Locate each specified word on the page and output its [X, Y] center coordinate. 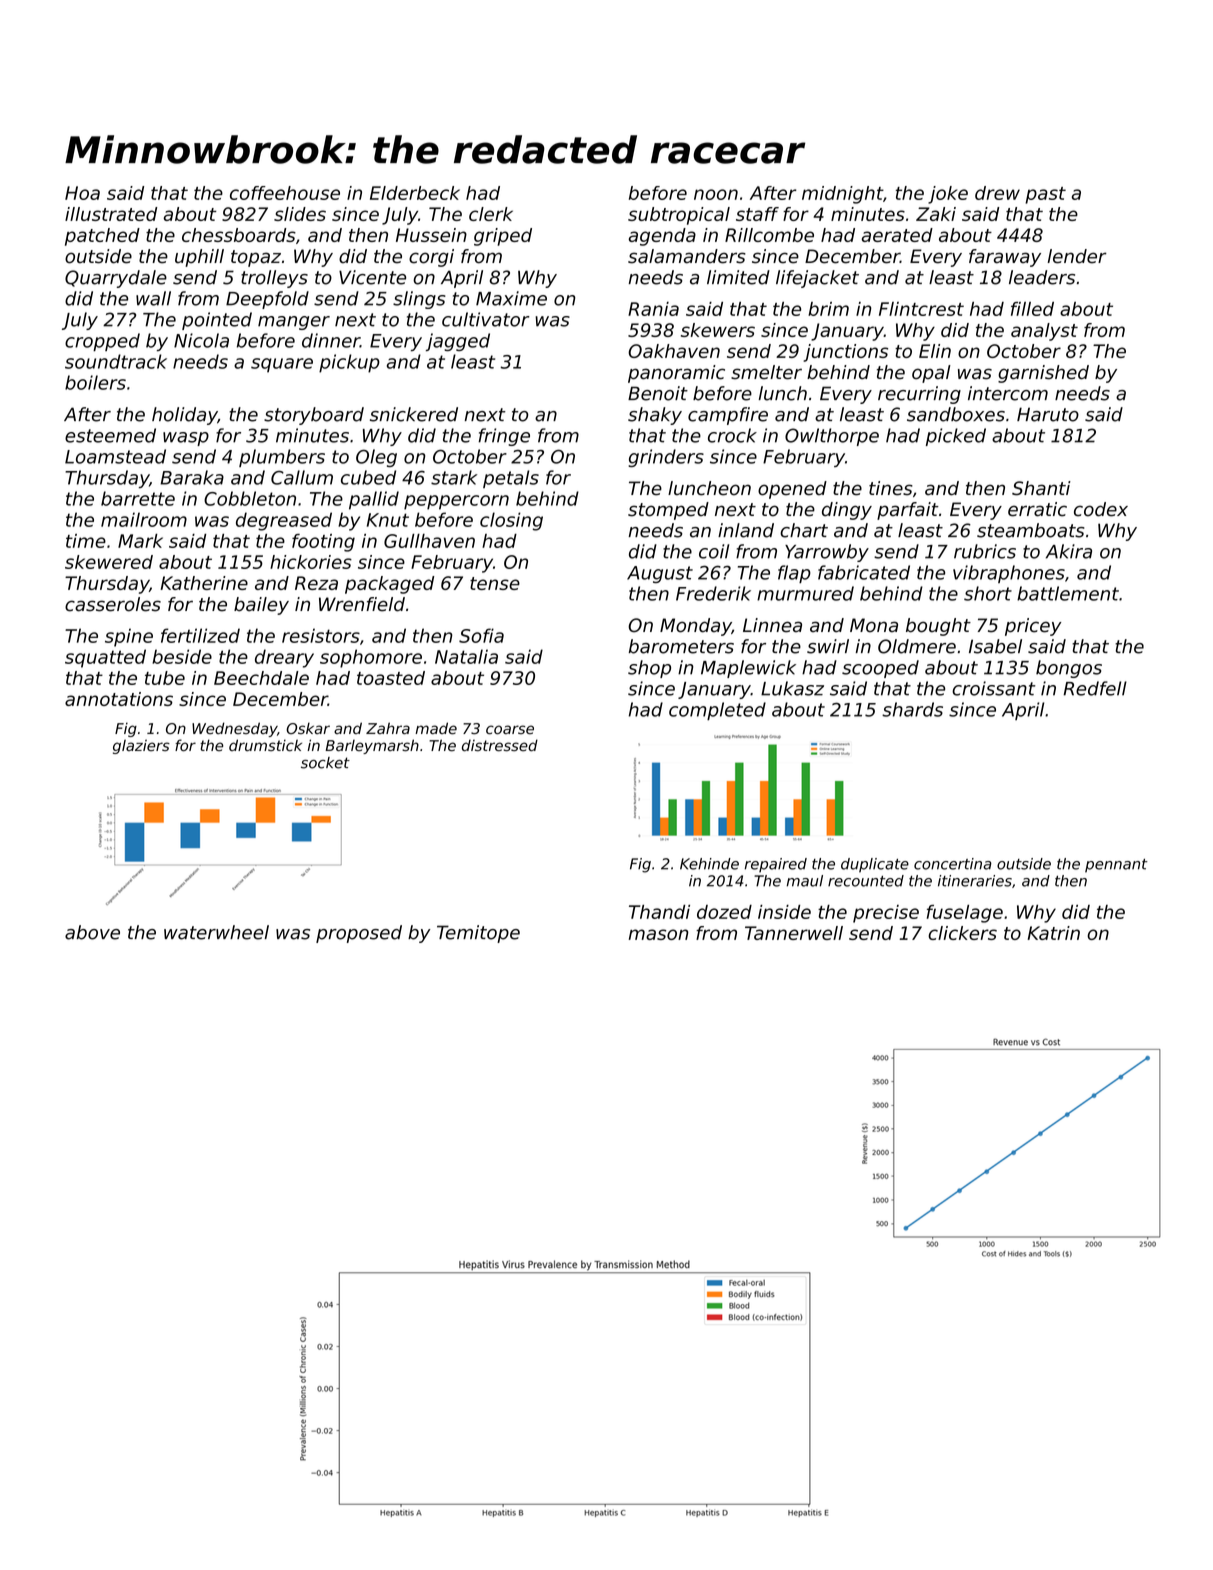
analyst [1044, 332]
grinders [666, 458]
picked [956, 437]
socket [325, 763]
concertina [953, 864]
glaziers [141, 746]
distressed [500, 745]
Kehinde [709, 864]
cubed [368, 477]
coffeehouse [285, 193]
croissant [994, 688]
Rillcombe [769, 235]
